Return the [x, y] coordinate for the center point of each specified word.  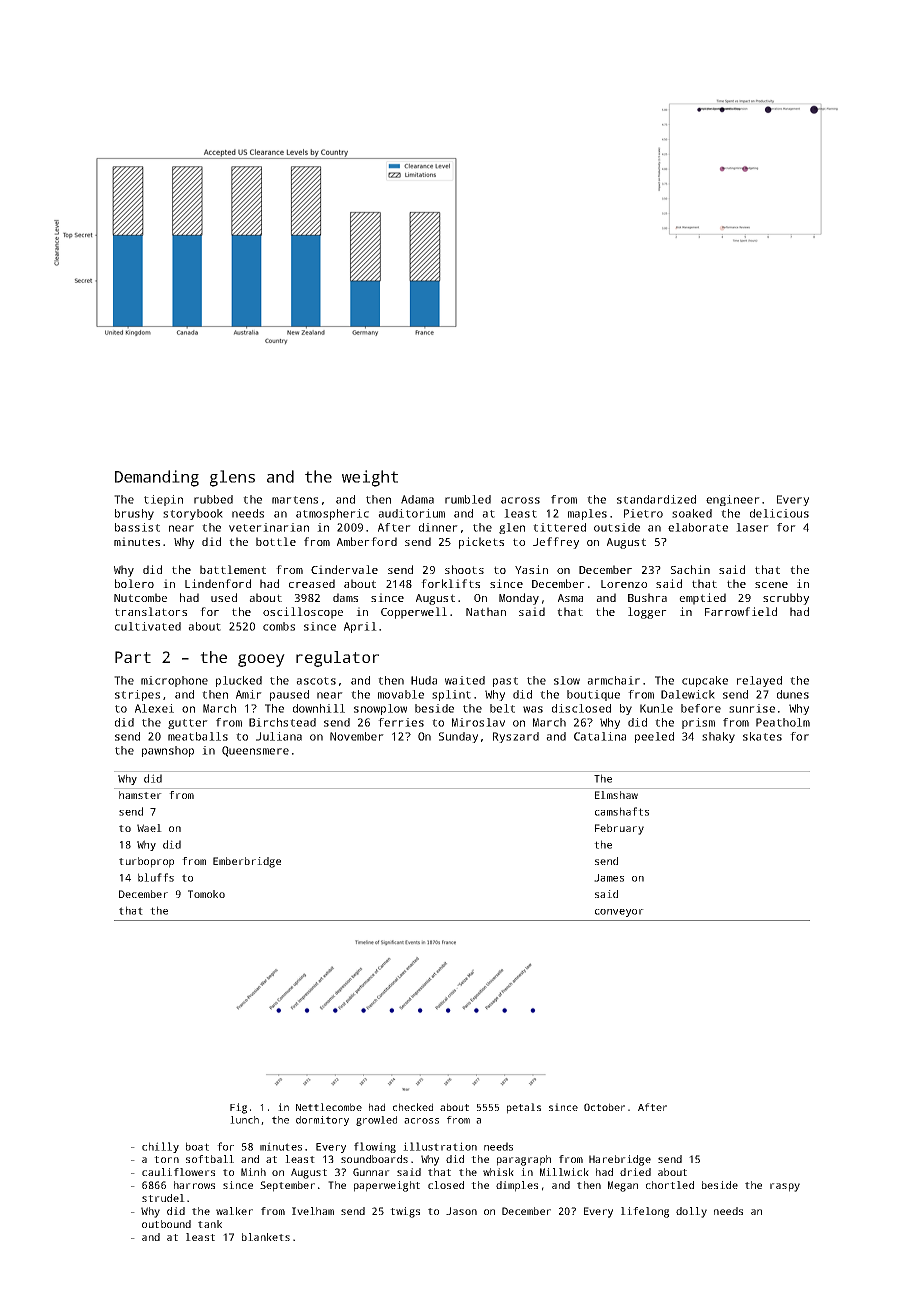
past [505, 682]
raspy [785, 1187]
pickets [481, 543]
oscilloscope [303, 613]
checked [413, 1107]
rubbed [213, 499]
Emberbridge [247, 862]
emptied [702, 599]
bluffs [156, 877]
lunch [244, 1120]
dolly [691, 1212]
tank [210, 1224]
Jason [461, 1211]
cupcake [705, 681]
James [609, 878]
